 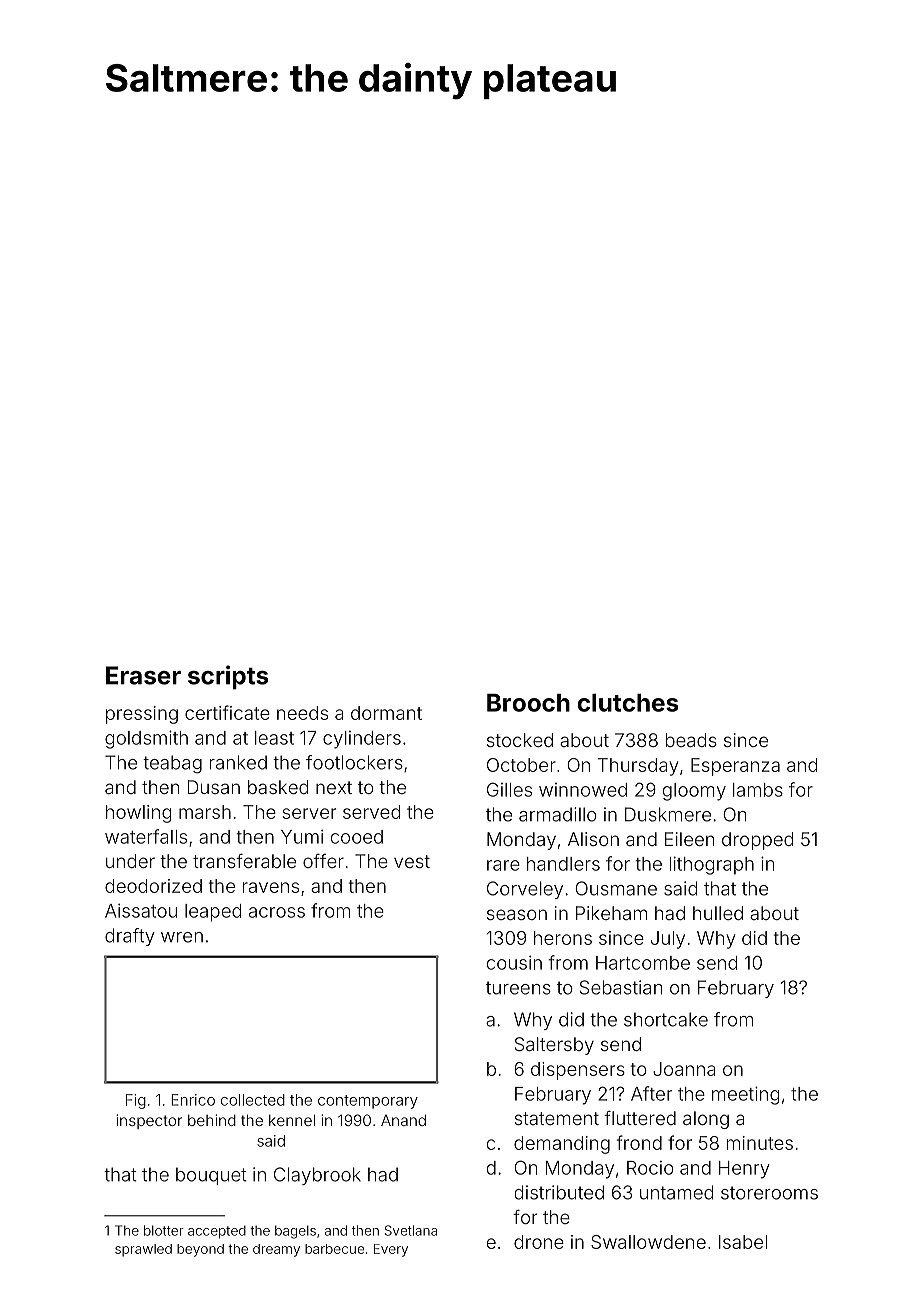 I want to click on certificate, so click(x=227, y=712).
